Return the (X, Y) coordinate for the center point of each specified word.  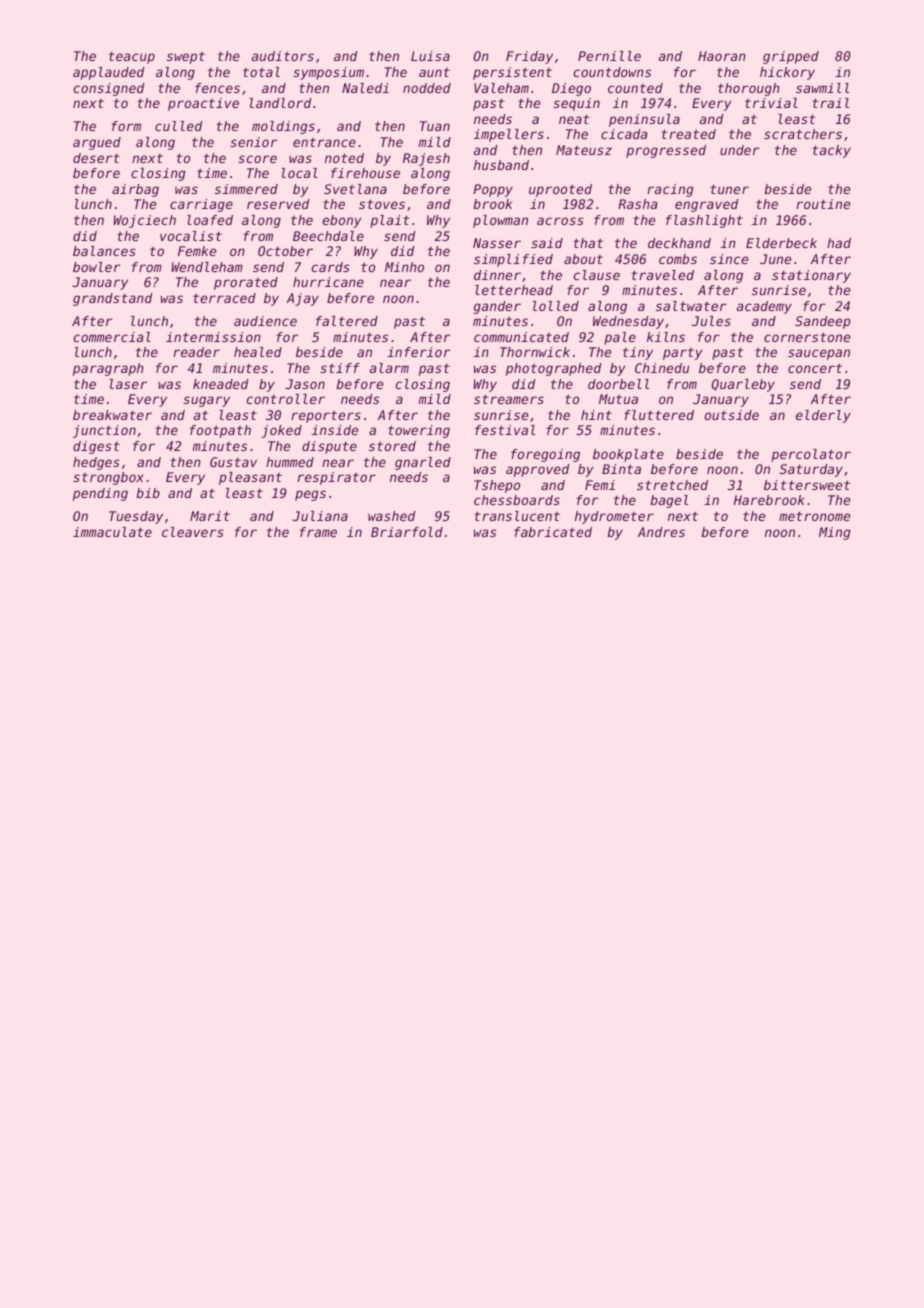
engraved (706, 205)
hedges (96, 463)
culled (178, 126)
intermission (213, 337)
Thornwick (535, 352)
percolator (811, 455)
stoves (382, 204)
